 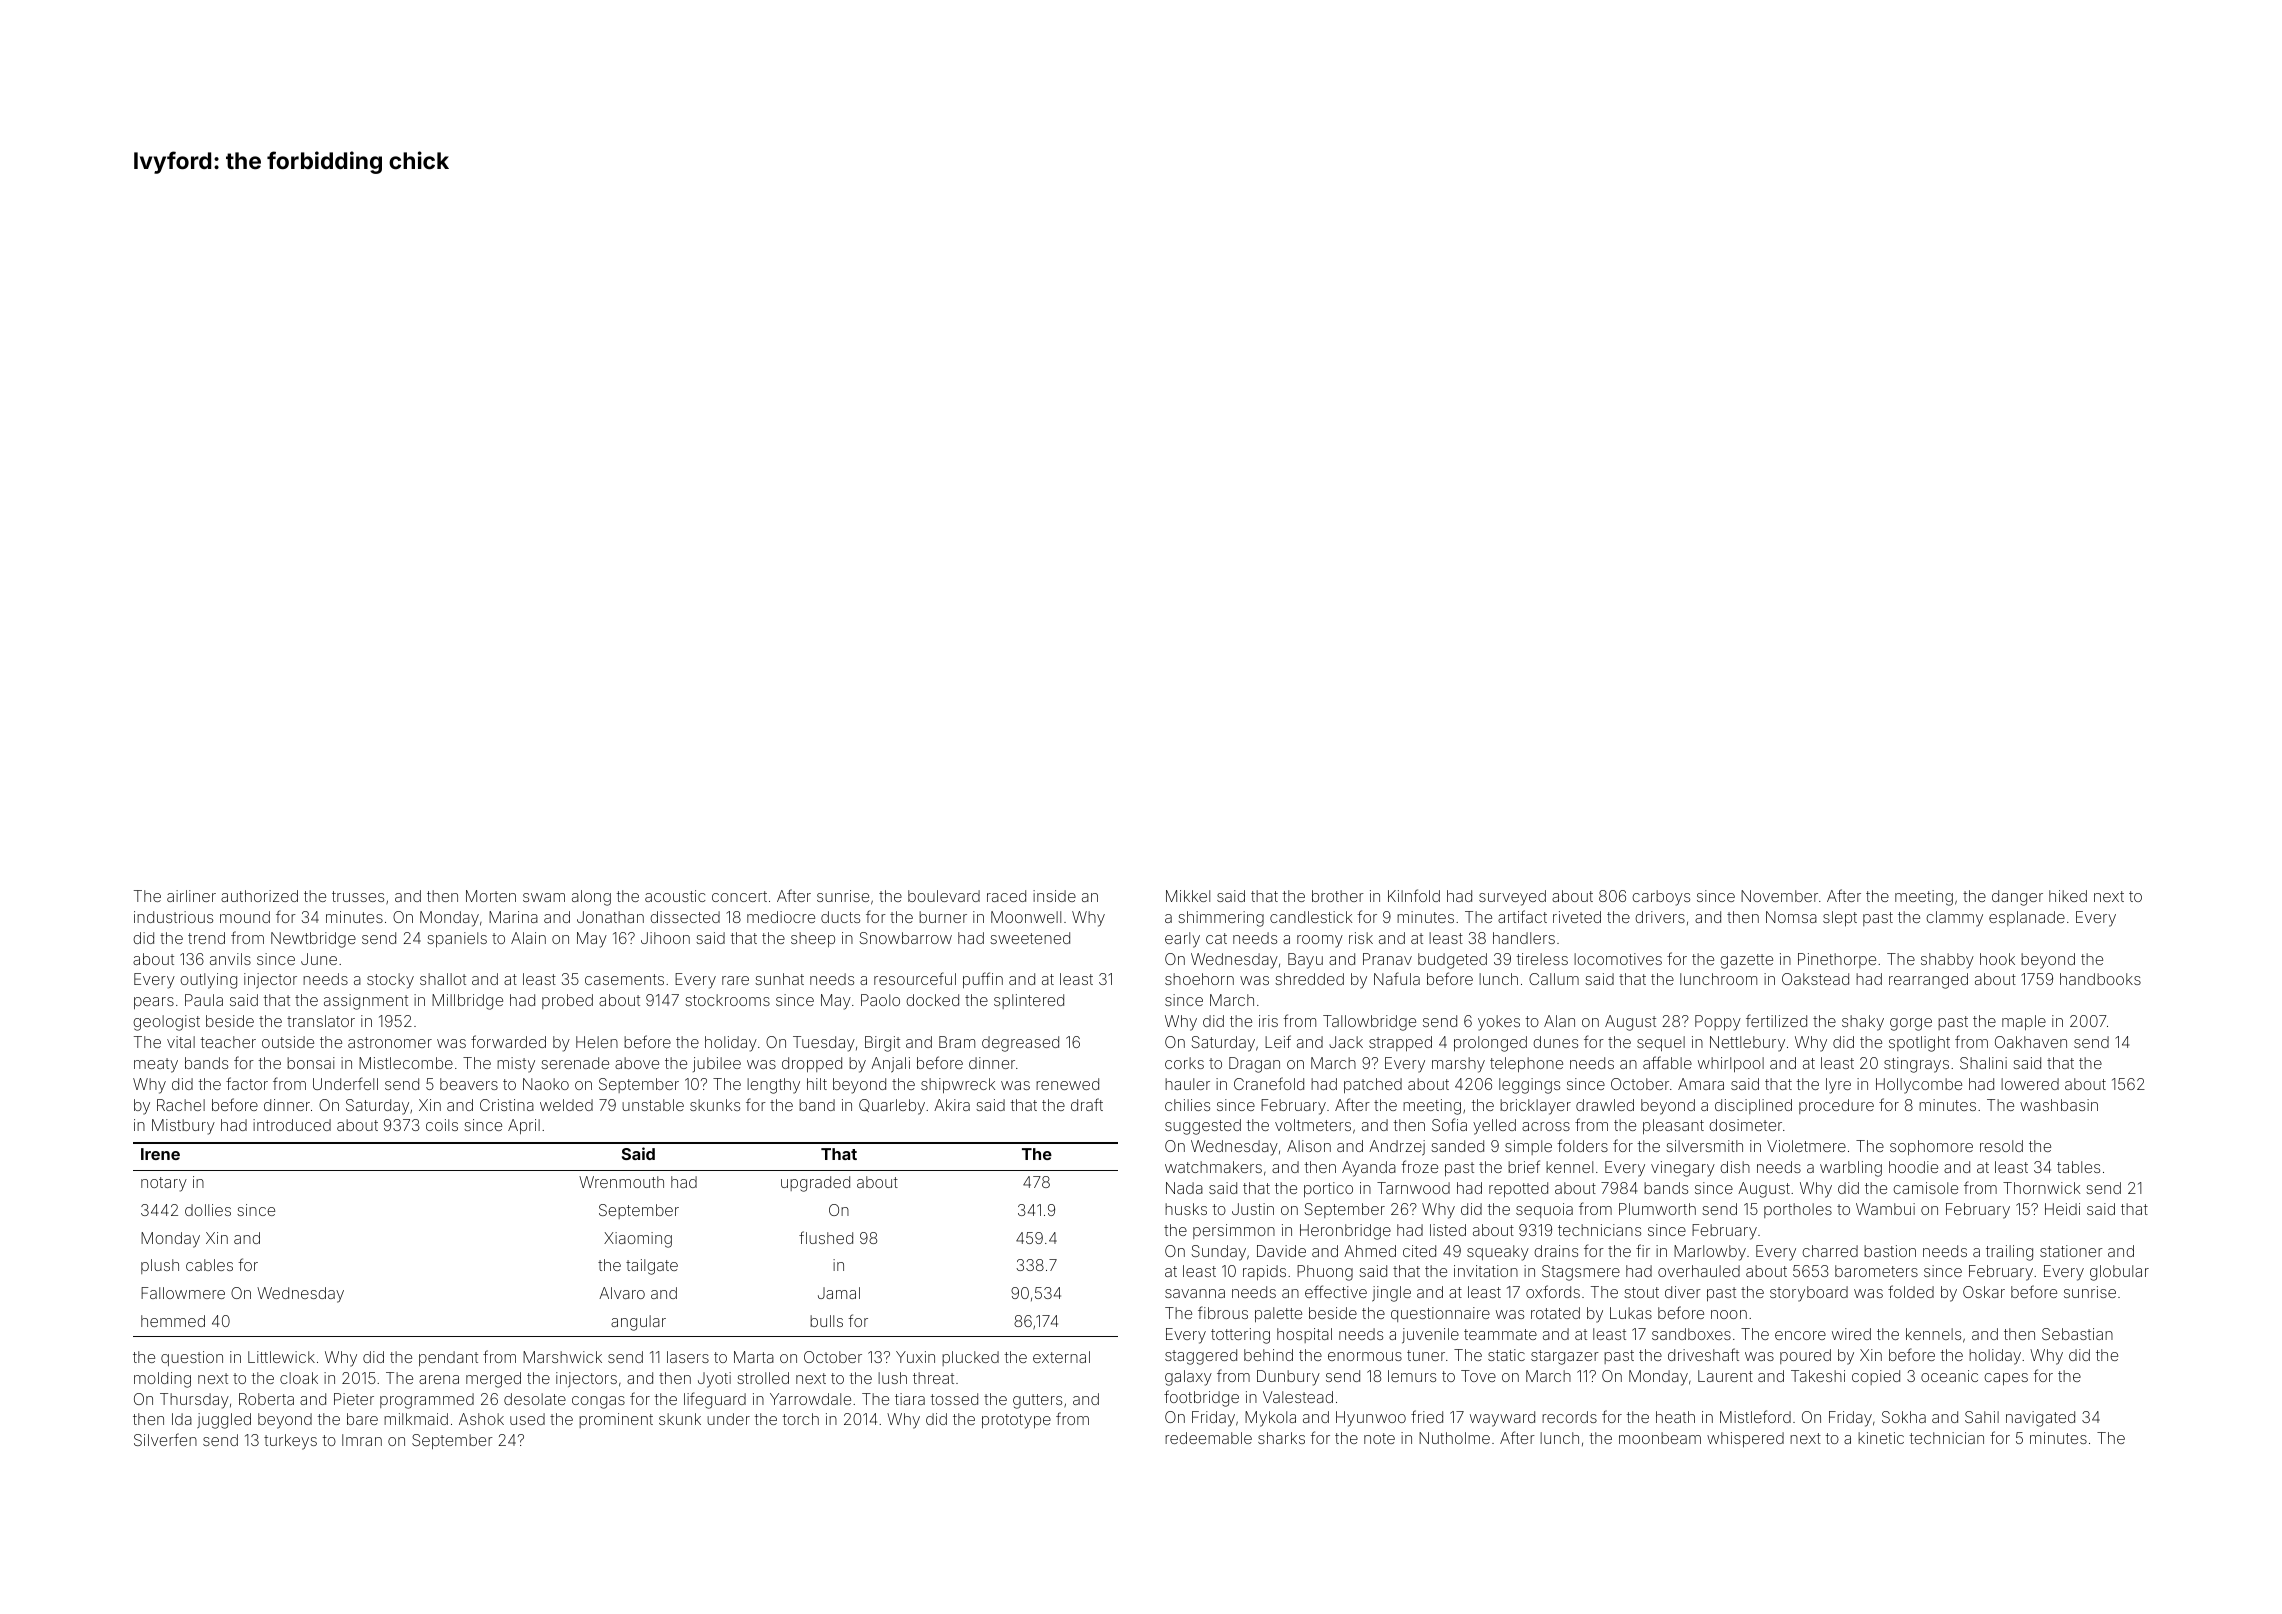 What do you see at coordinates (1661, 1043) in the screenshot?
I see `sequel` at bounding box center [1661, 1043].
